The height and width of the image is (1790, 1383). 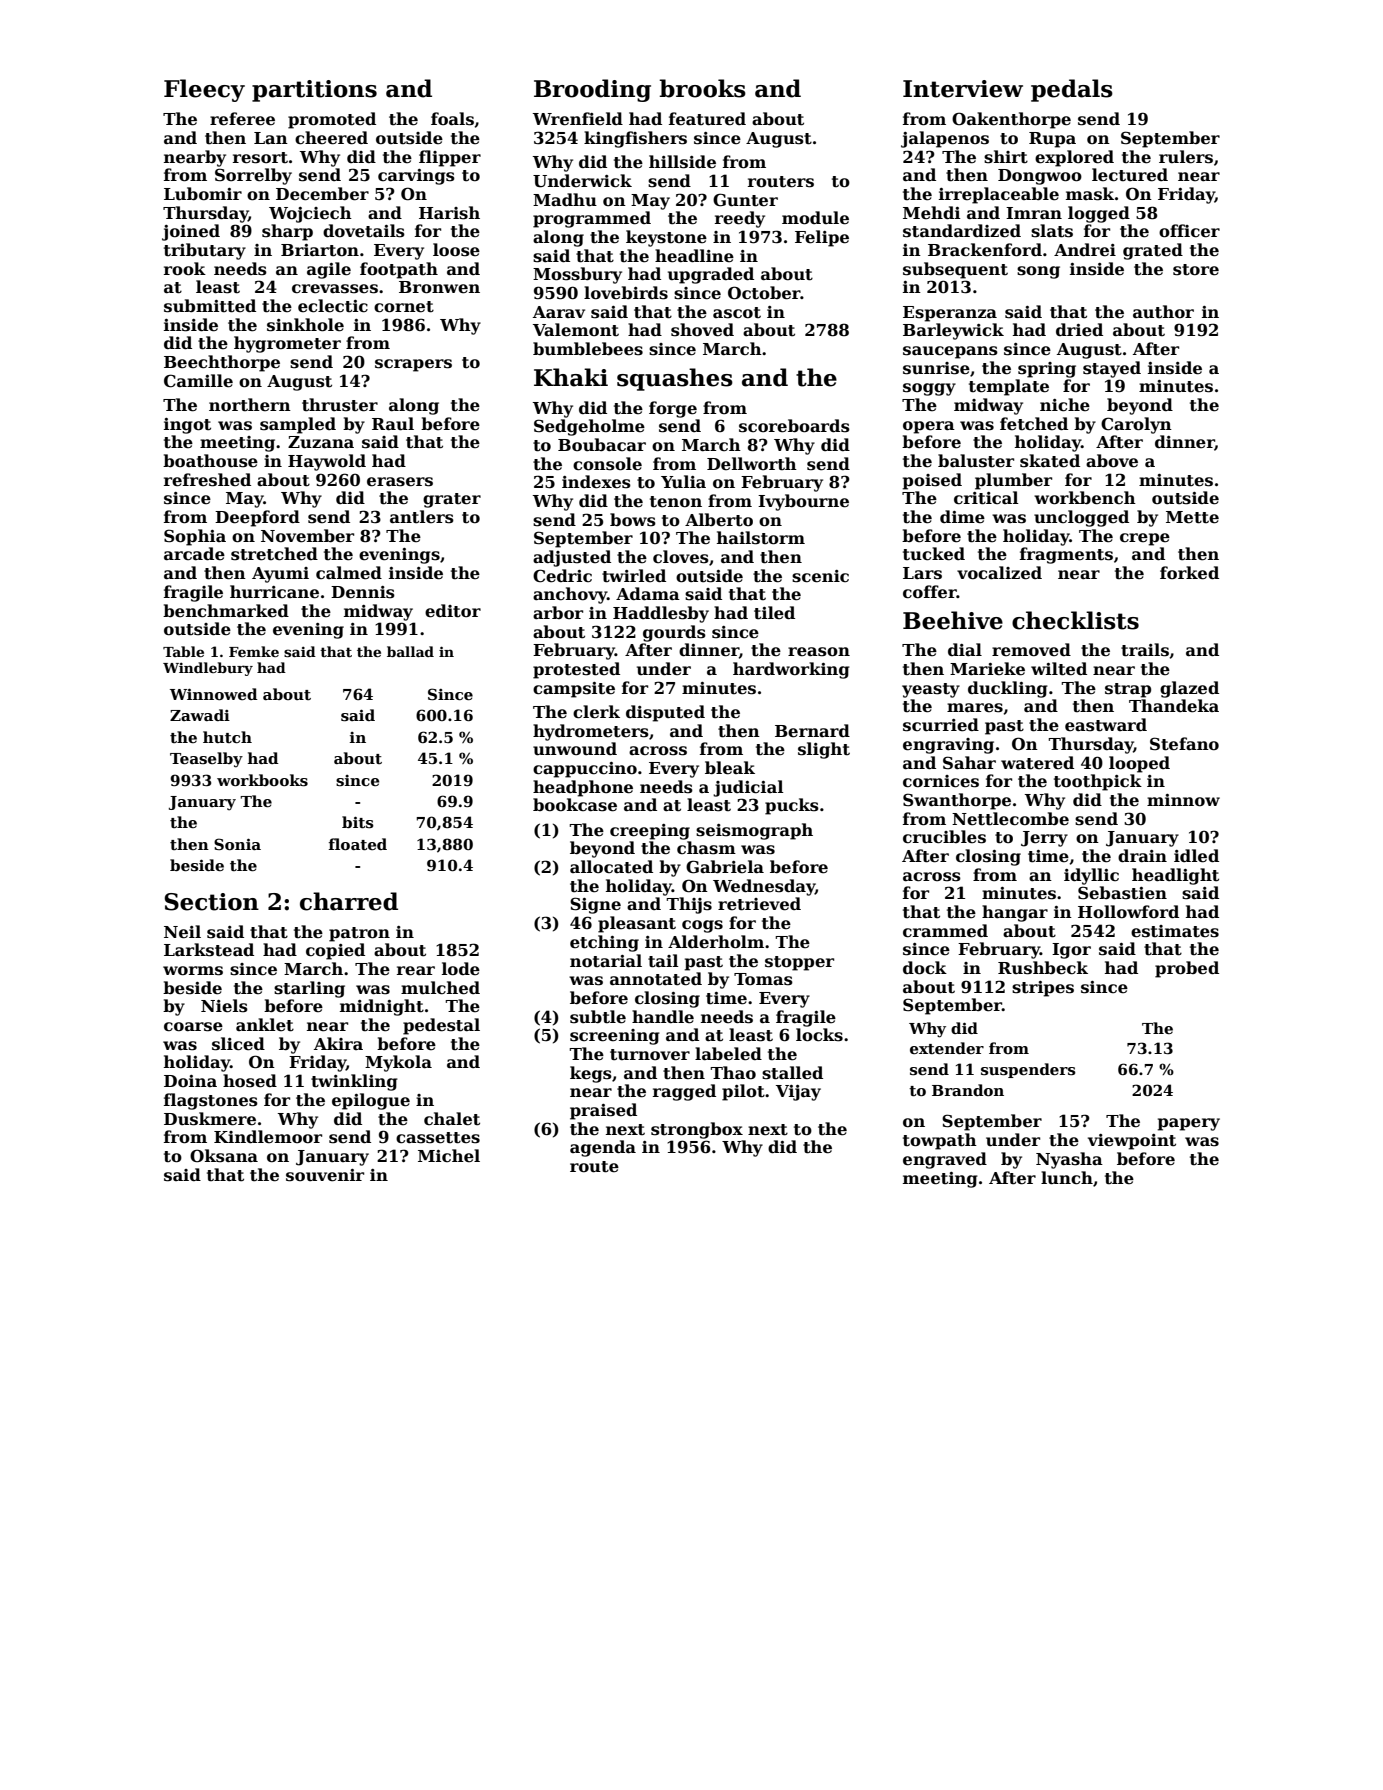 What do you see at coordinates (1043, 989) in the image?
I see `stripes` at bounding box center [1043, 989].
